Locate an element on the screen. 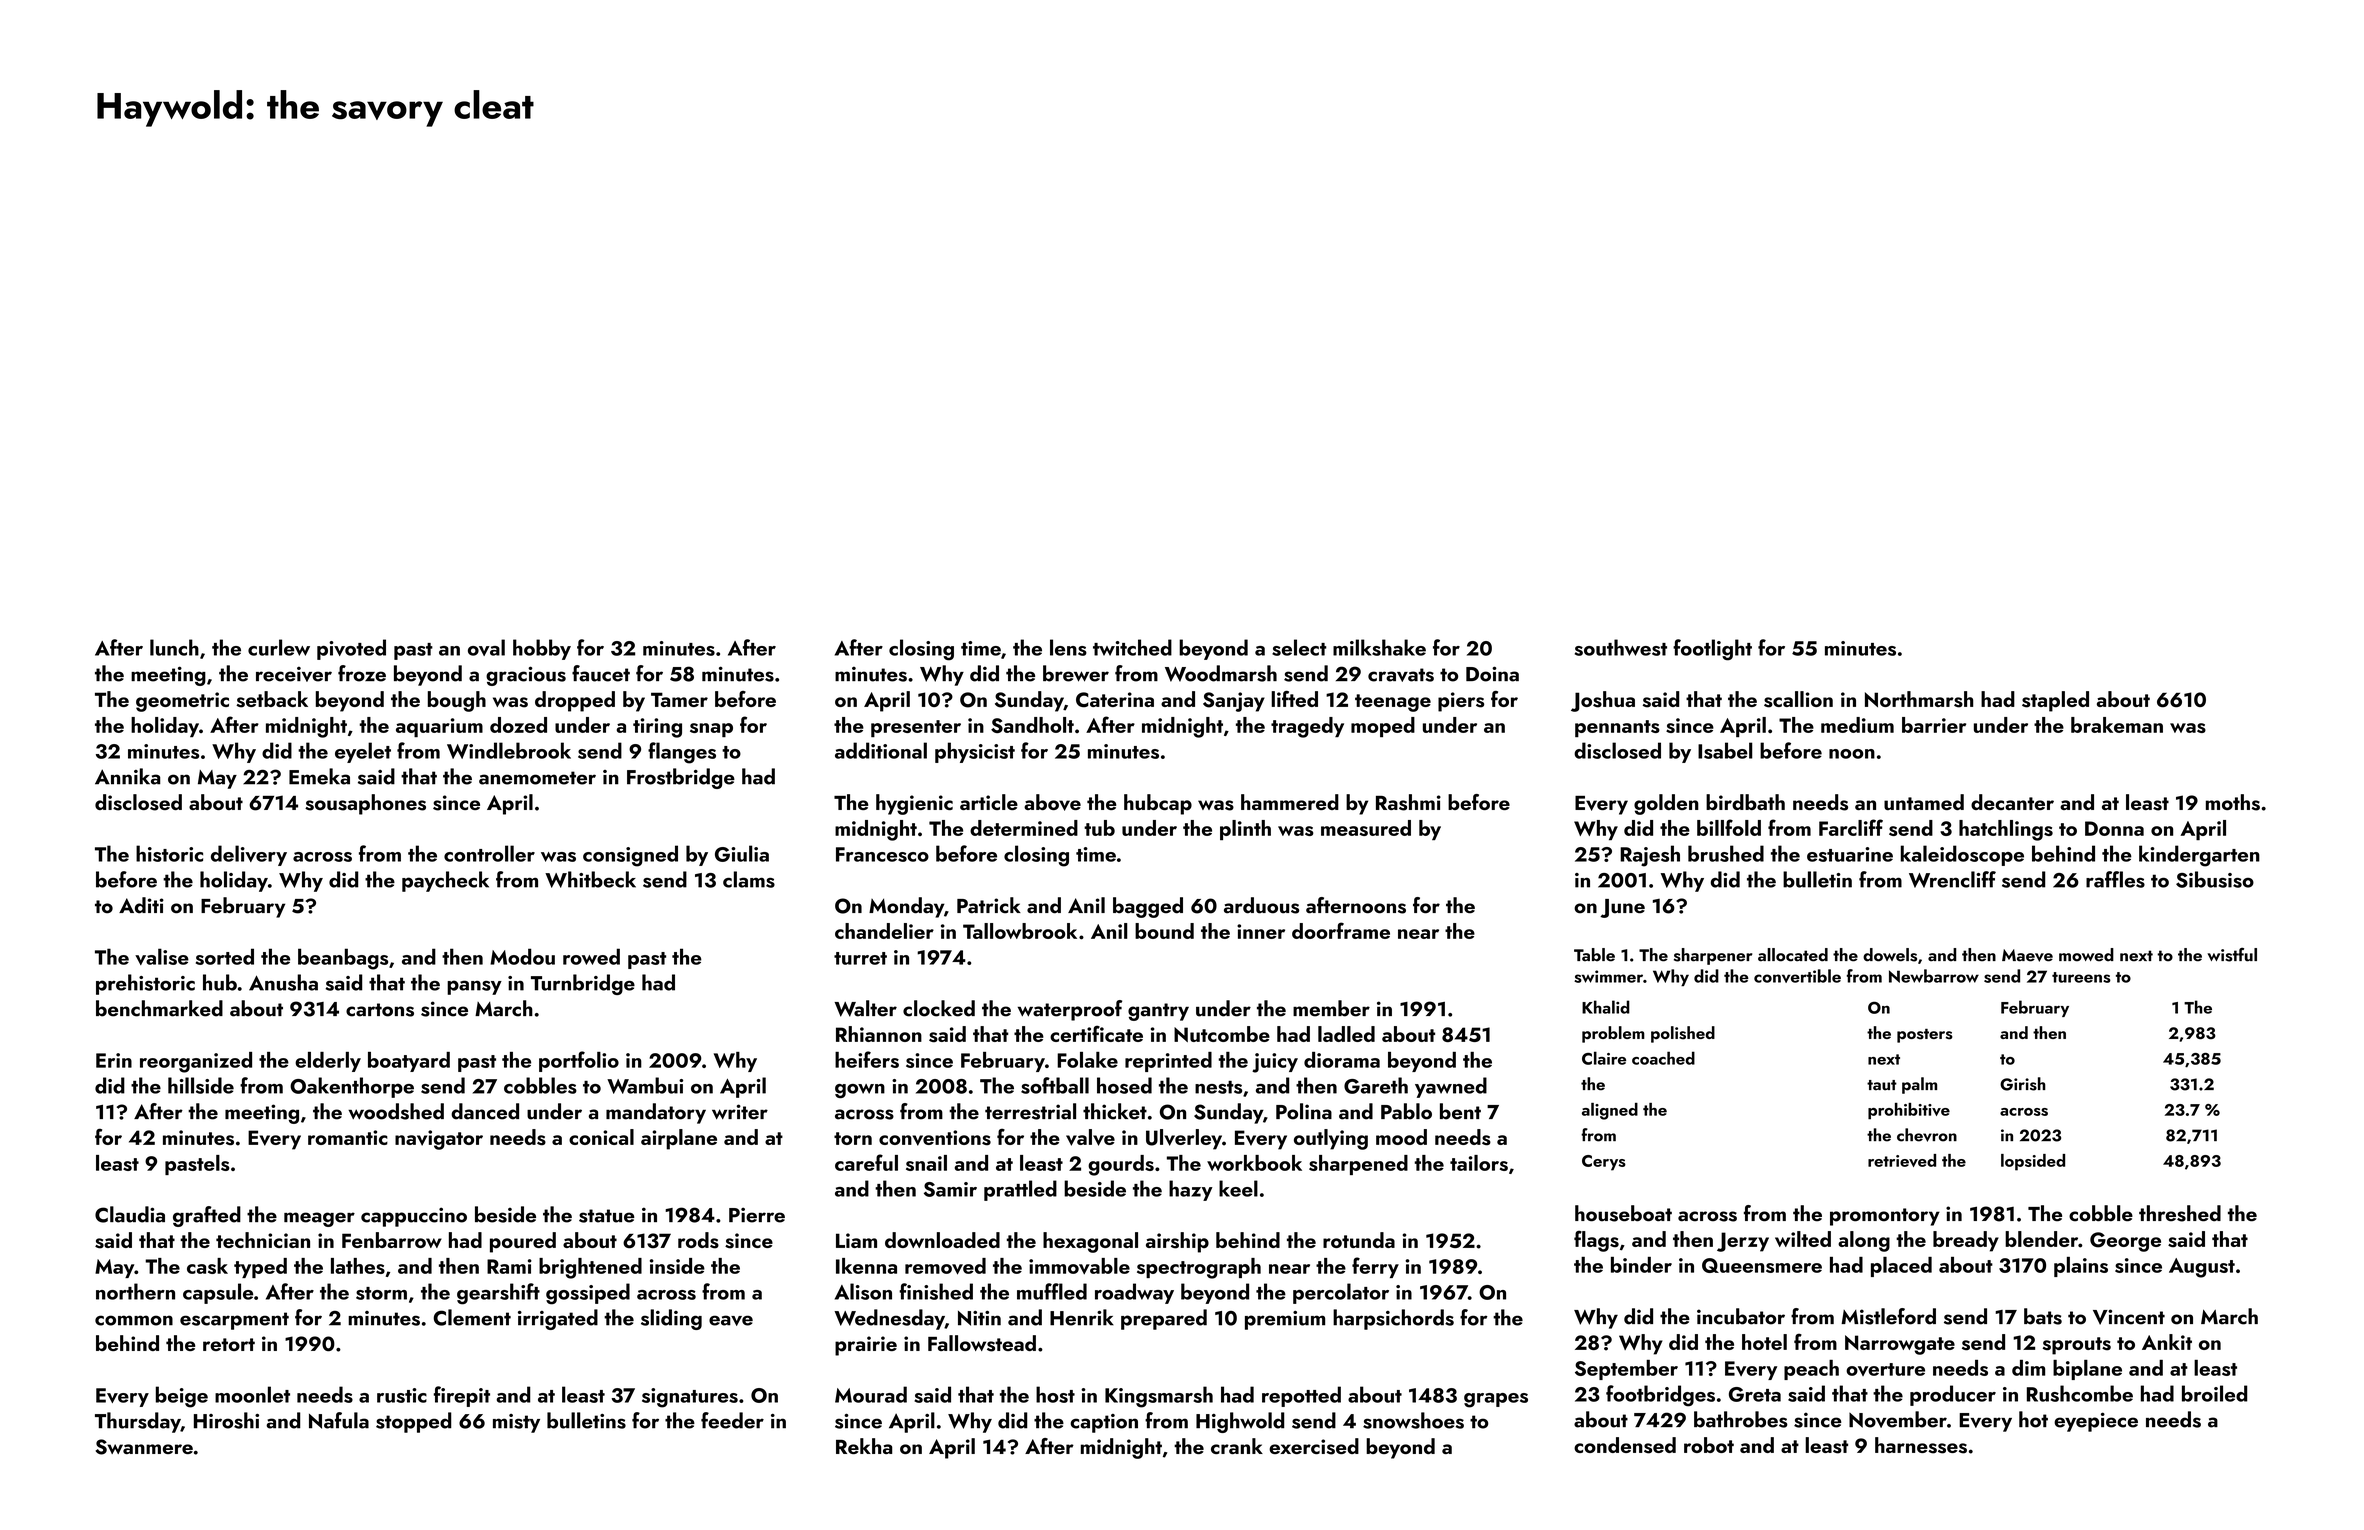 Image resolution: width=2364 pixels, height=1530 pixels. Swanmere is located at coordinates (144, 1447).
